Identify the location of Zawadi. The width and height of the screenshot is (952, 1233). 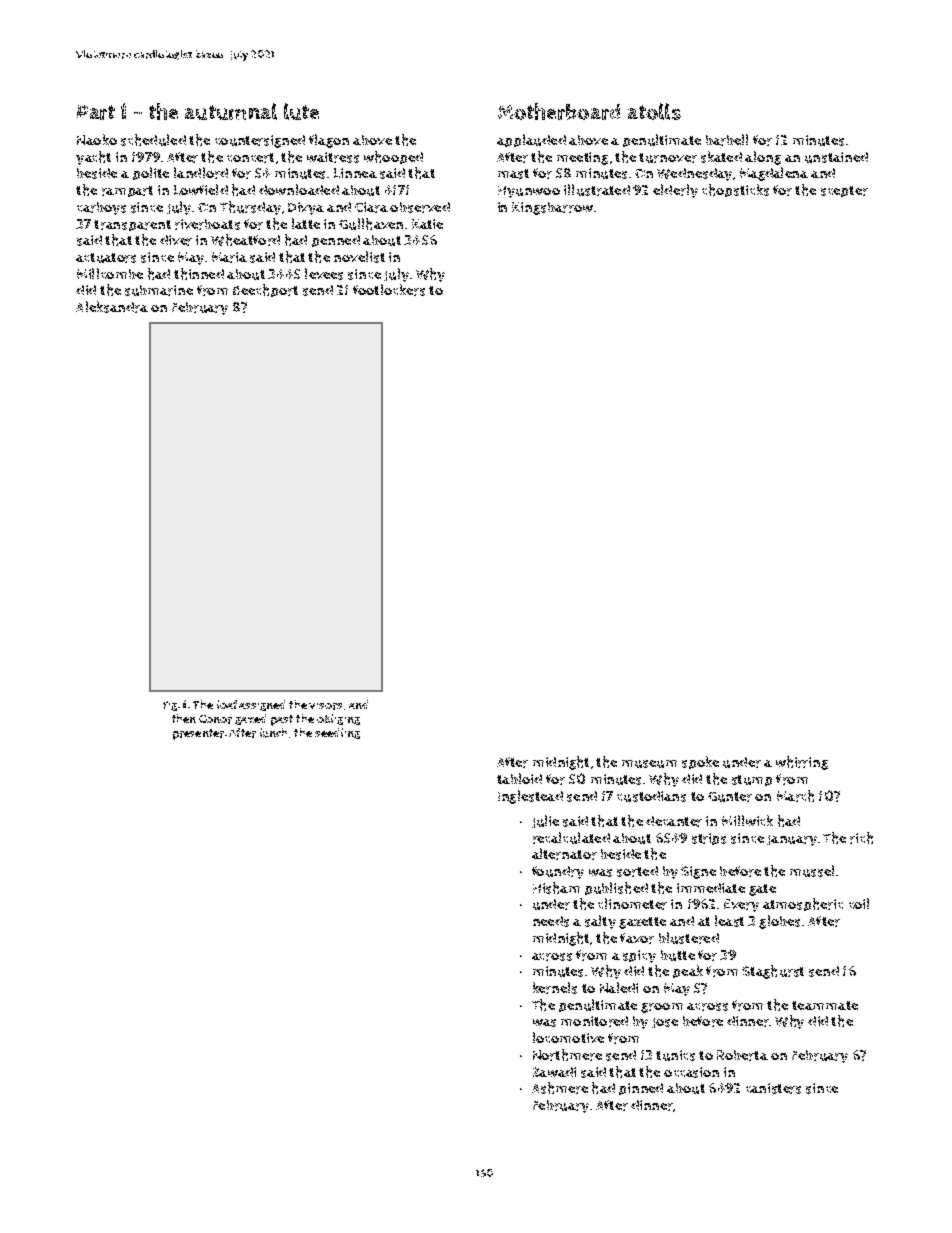
(554, 1072).
